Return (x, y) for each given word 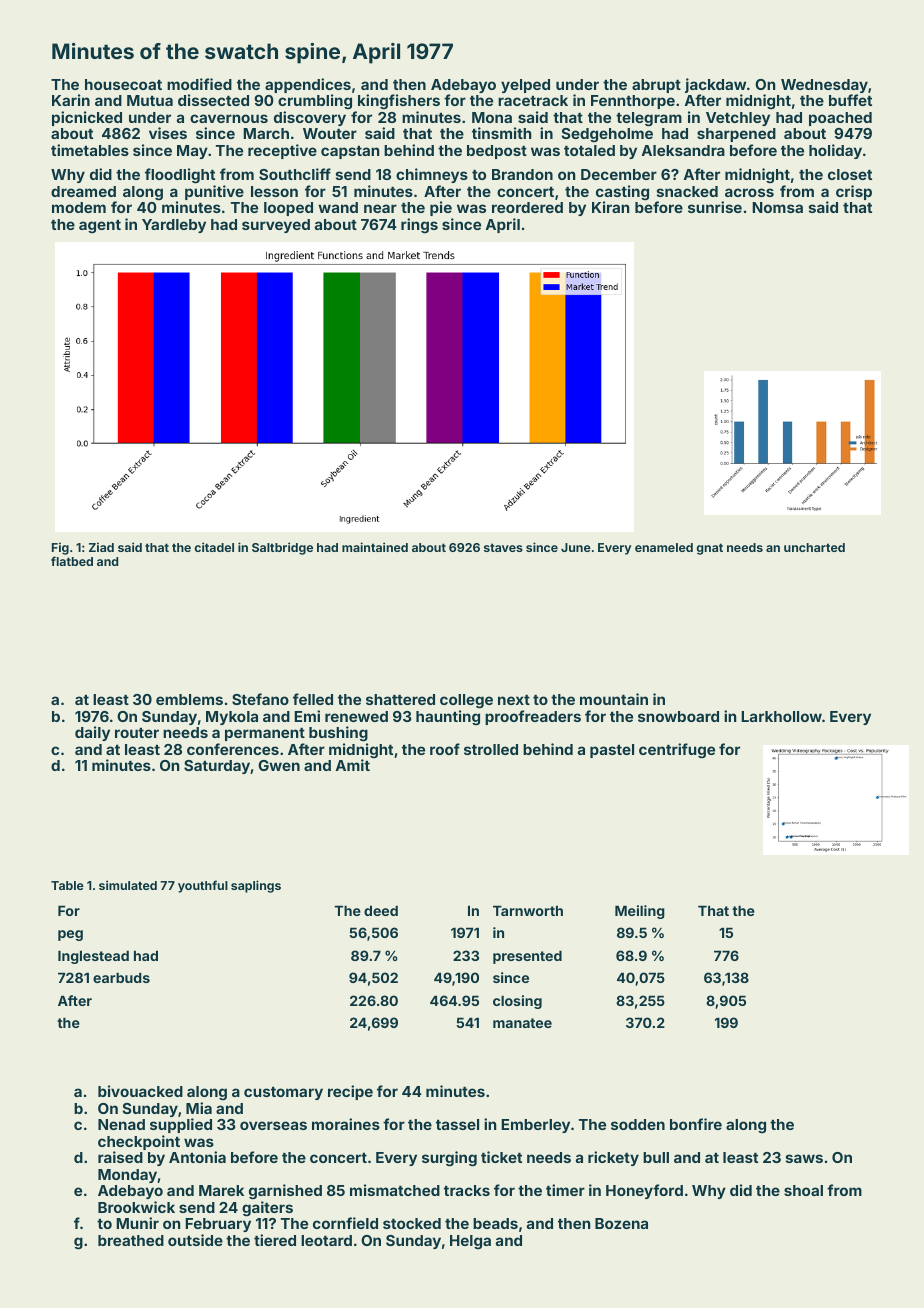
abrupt (656, 86)
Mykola (232, 718)
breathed (131, 1240)
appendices (308, 85)
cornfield (345, 1223)
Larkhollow (781, 716)
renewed (356, 716)
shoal (803, 1190)
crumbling (315, 102)
